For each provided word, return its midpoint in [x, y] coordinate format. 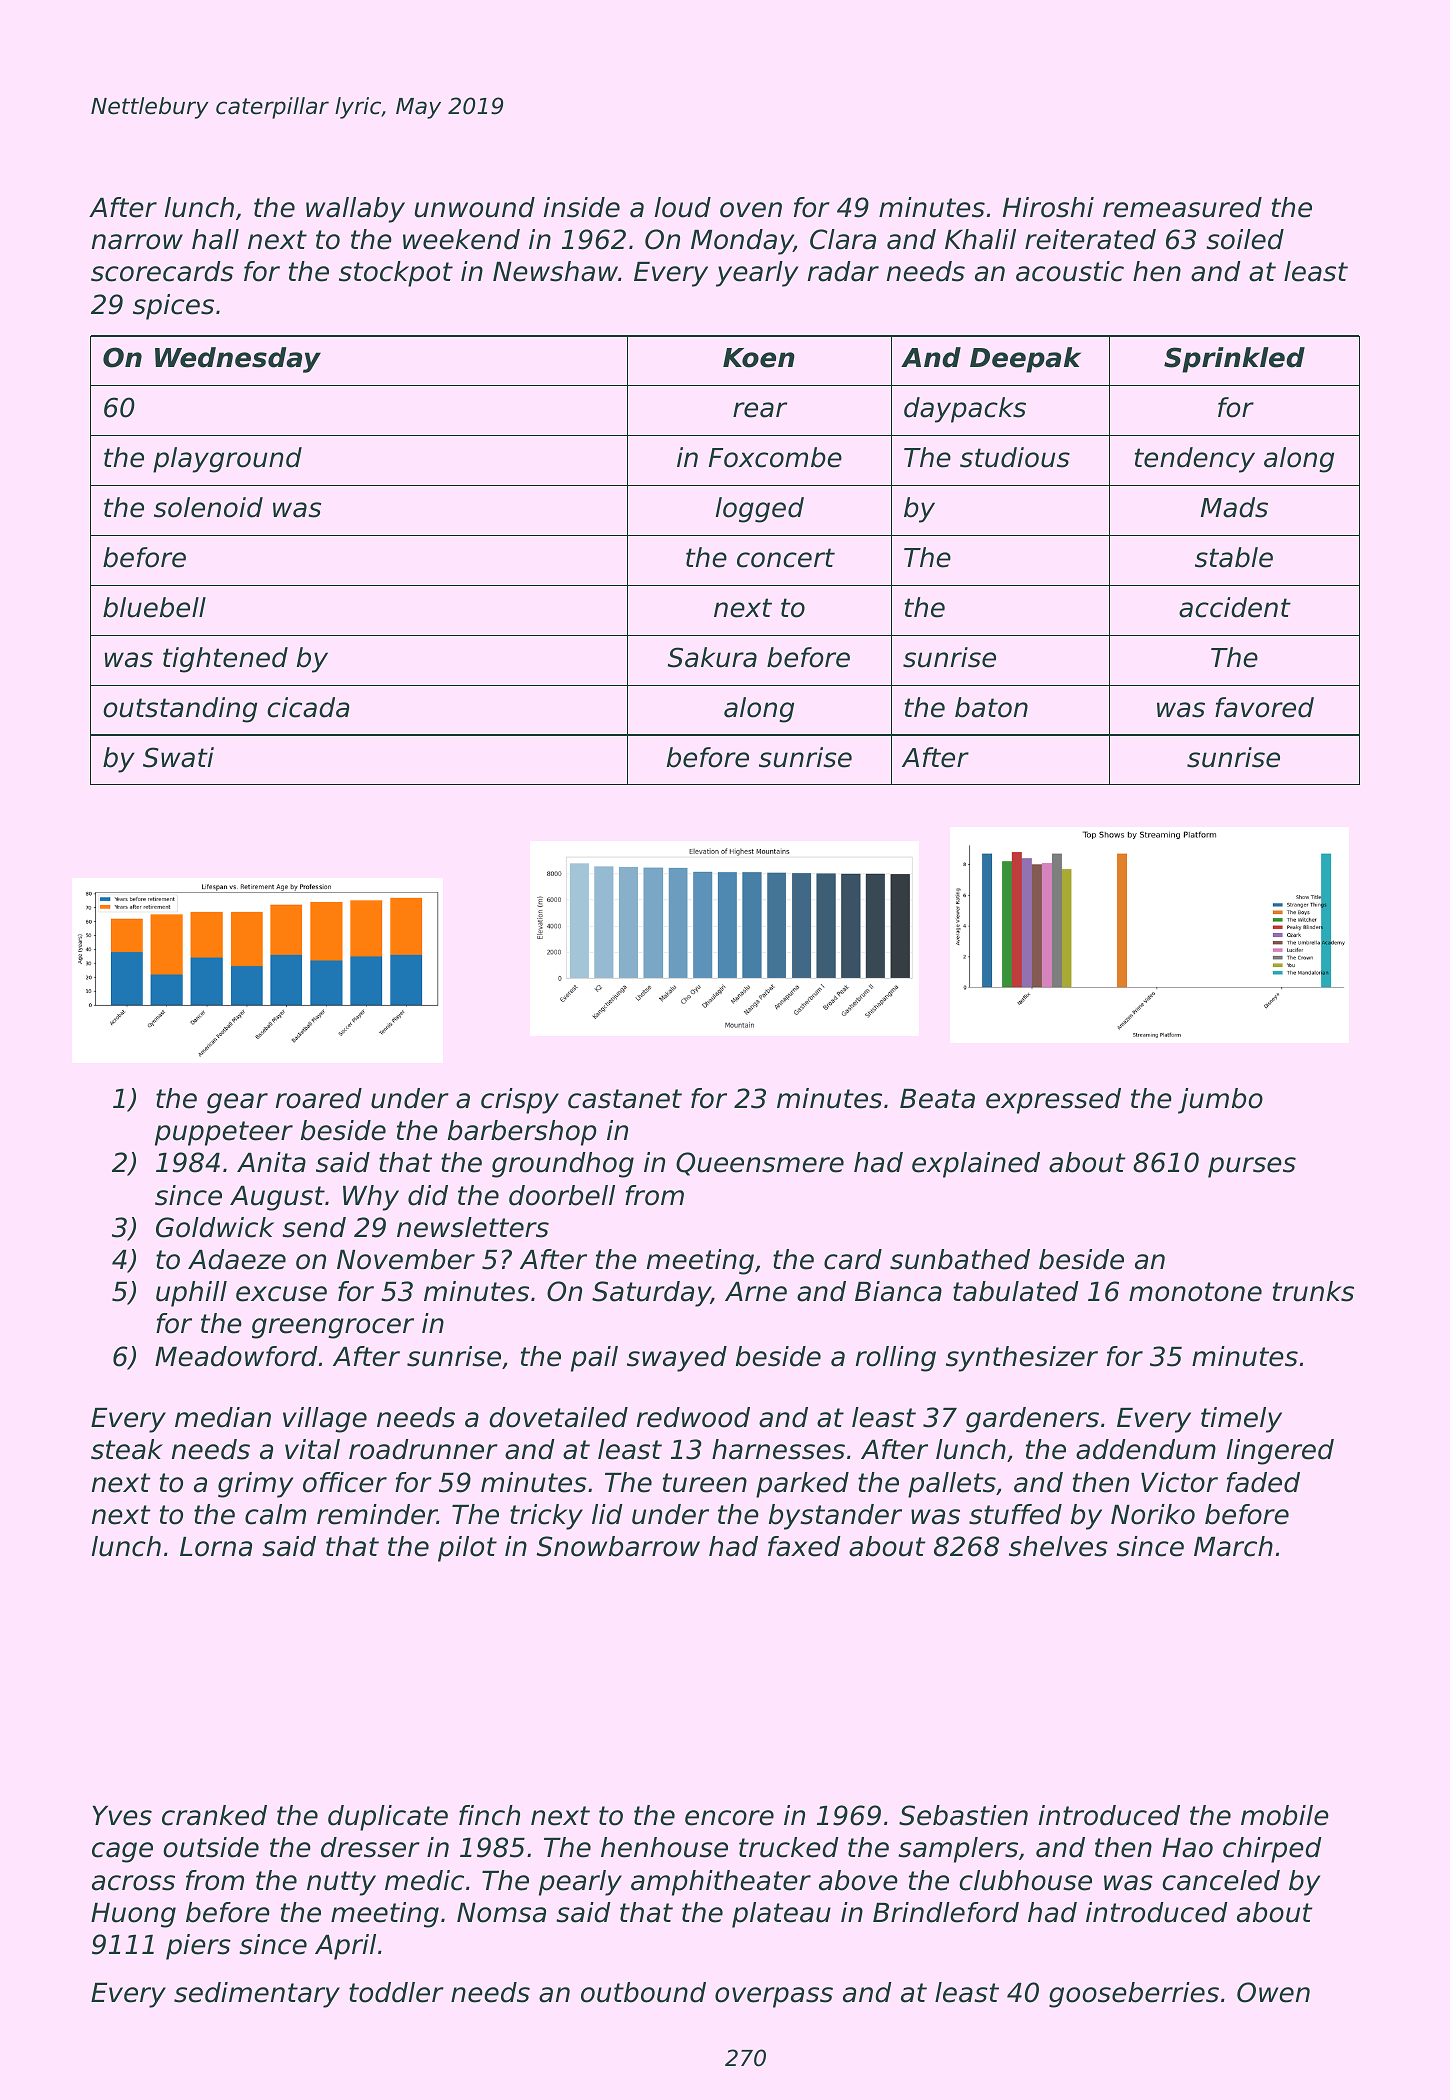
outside [211, 1847]
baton [991, 707]
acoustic [1070, 271]
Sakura [712, 657]
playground [227, 460]
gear [237, 1103]
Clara [843, 239]
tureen [705, 1483]
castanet [625, 1099]
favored [1264, 707]
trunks [1313, 1291]
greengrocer [333, 1328]
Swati [178, 757]
